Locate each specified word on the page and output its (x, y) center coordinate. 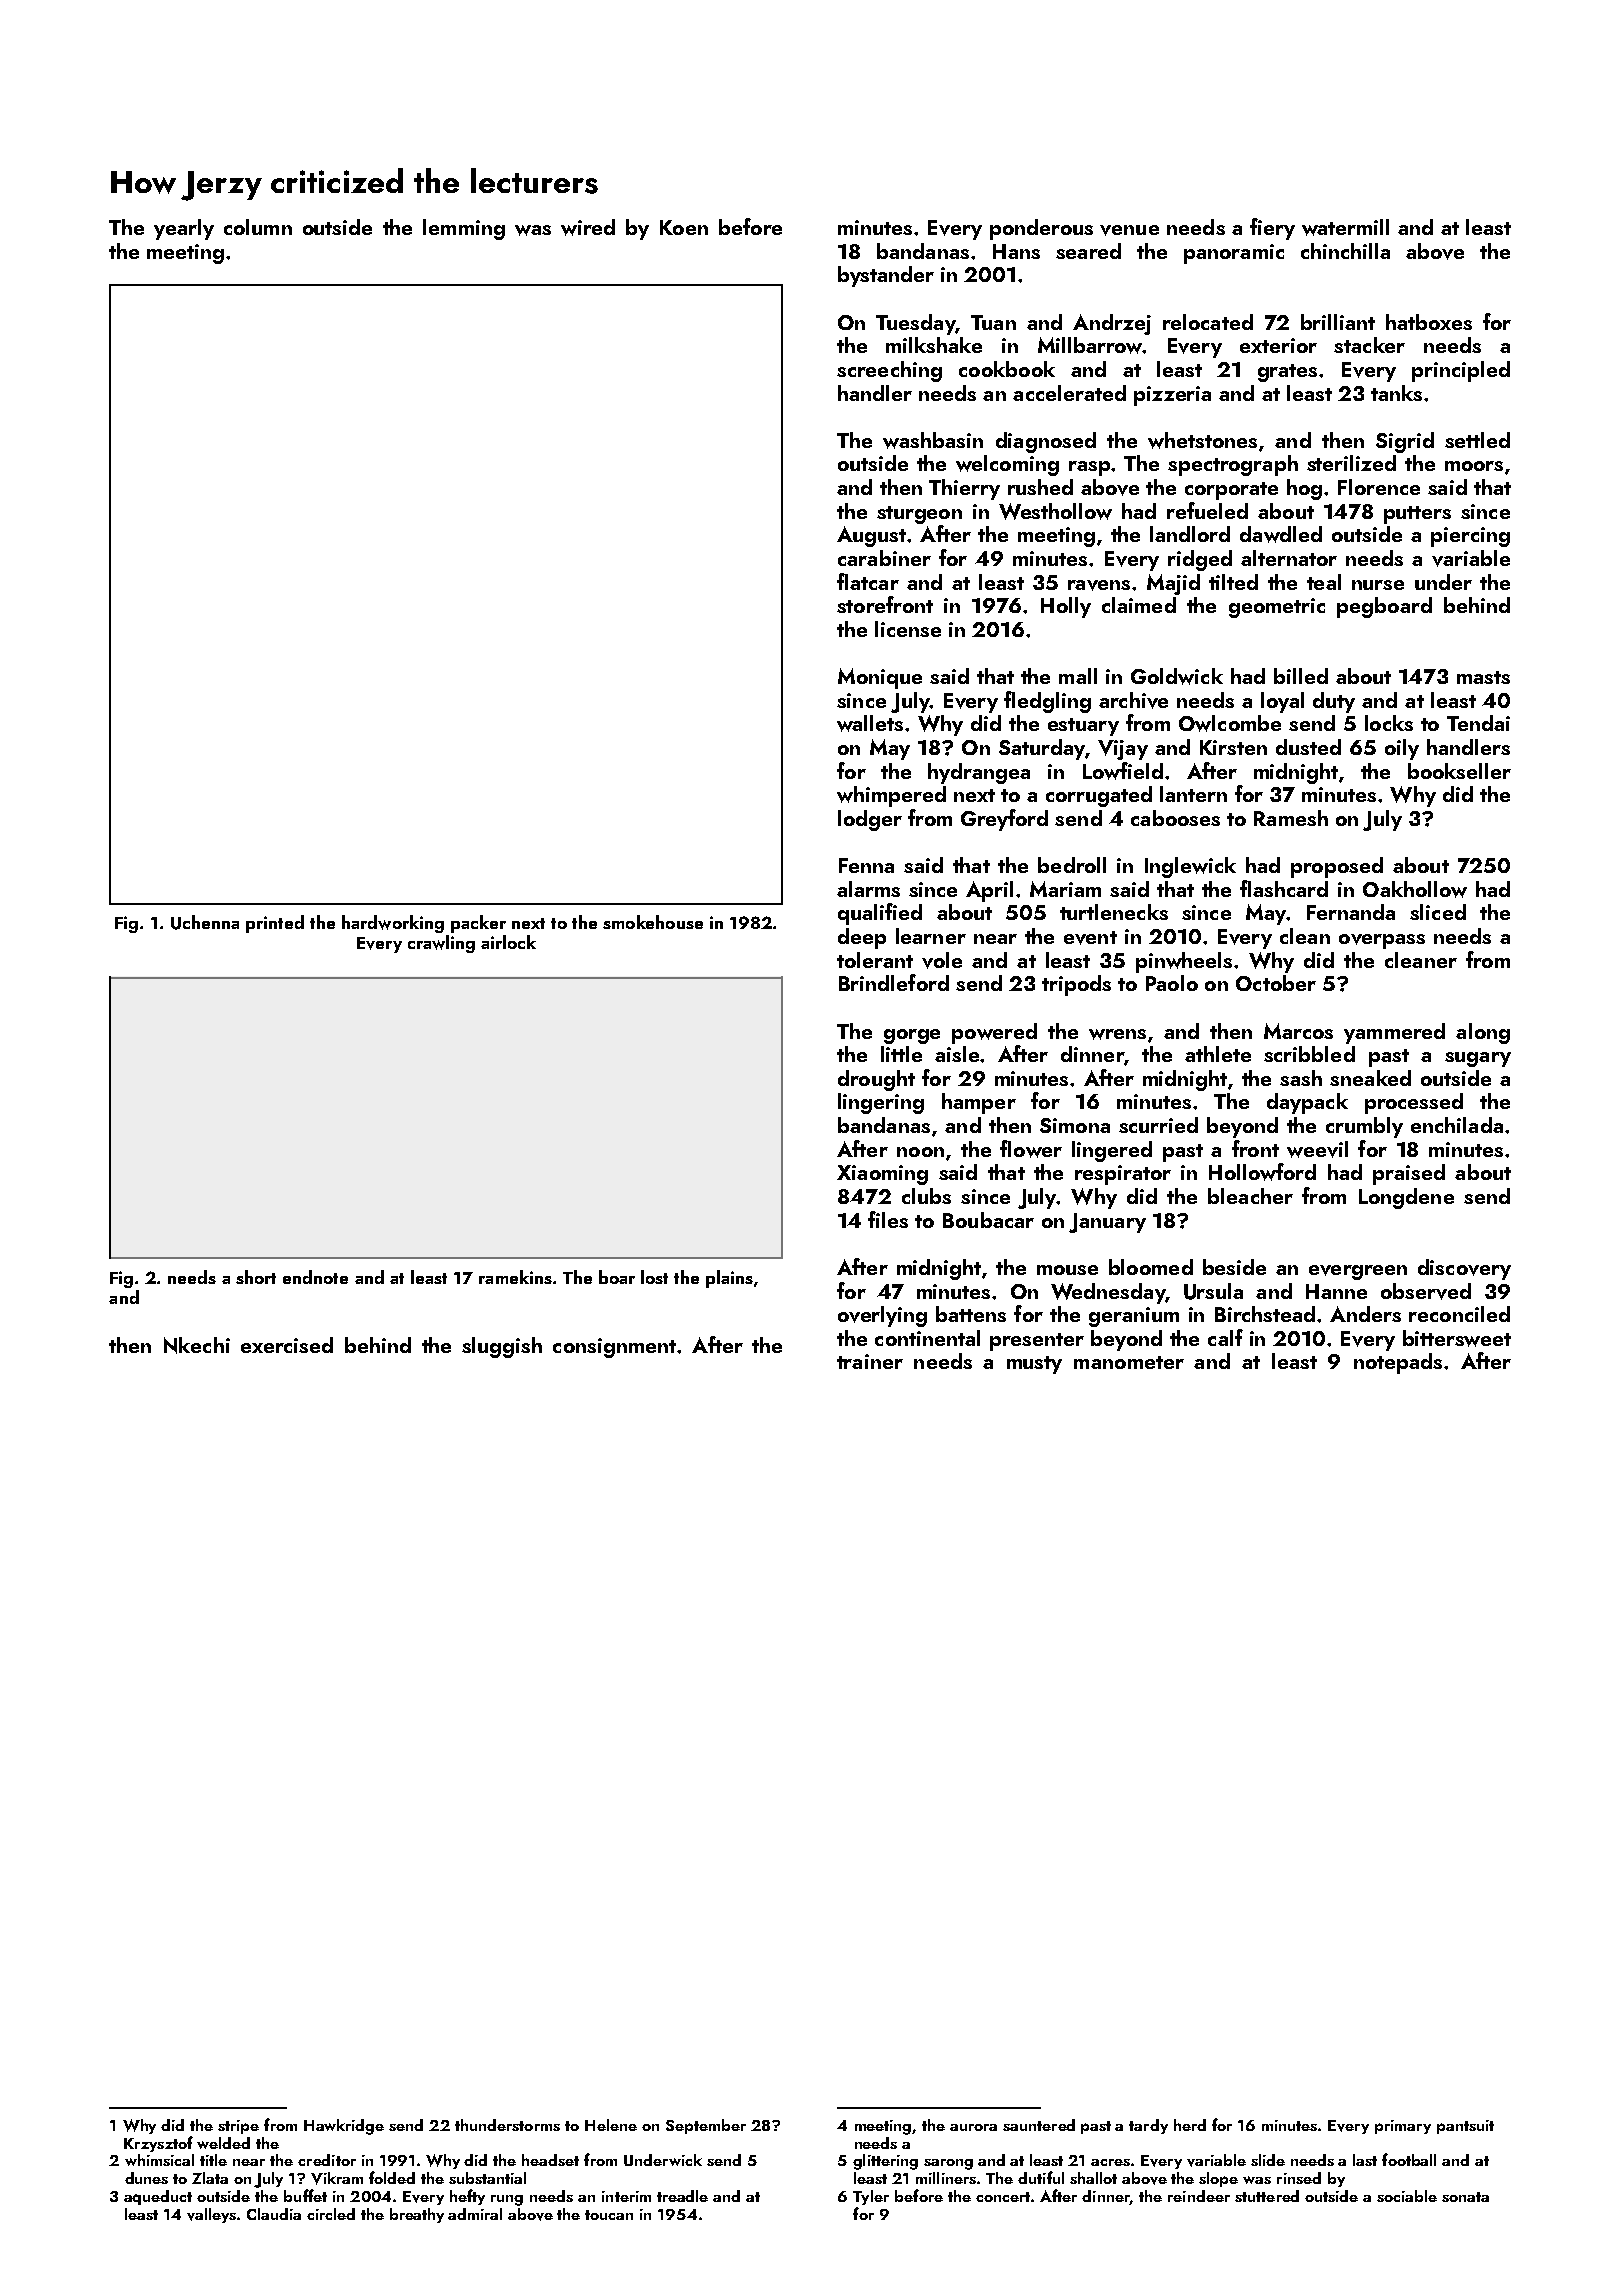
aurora (973, 2127)
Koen (684, 227)
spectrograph (1233, 465)
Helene (611, 2125)
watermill (1345, 227)
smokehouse (653, 922)
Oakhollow (1415, 889)
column (258, 227)
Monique (880, 678)
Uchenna (205, 922)
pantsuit (1465, 2127)
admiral (475, 2214)
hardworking (393, 924)
